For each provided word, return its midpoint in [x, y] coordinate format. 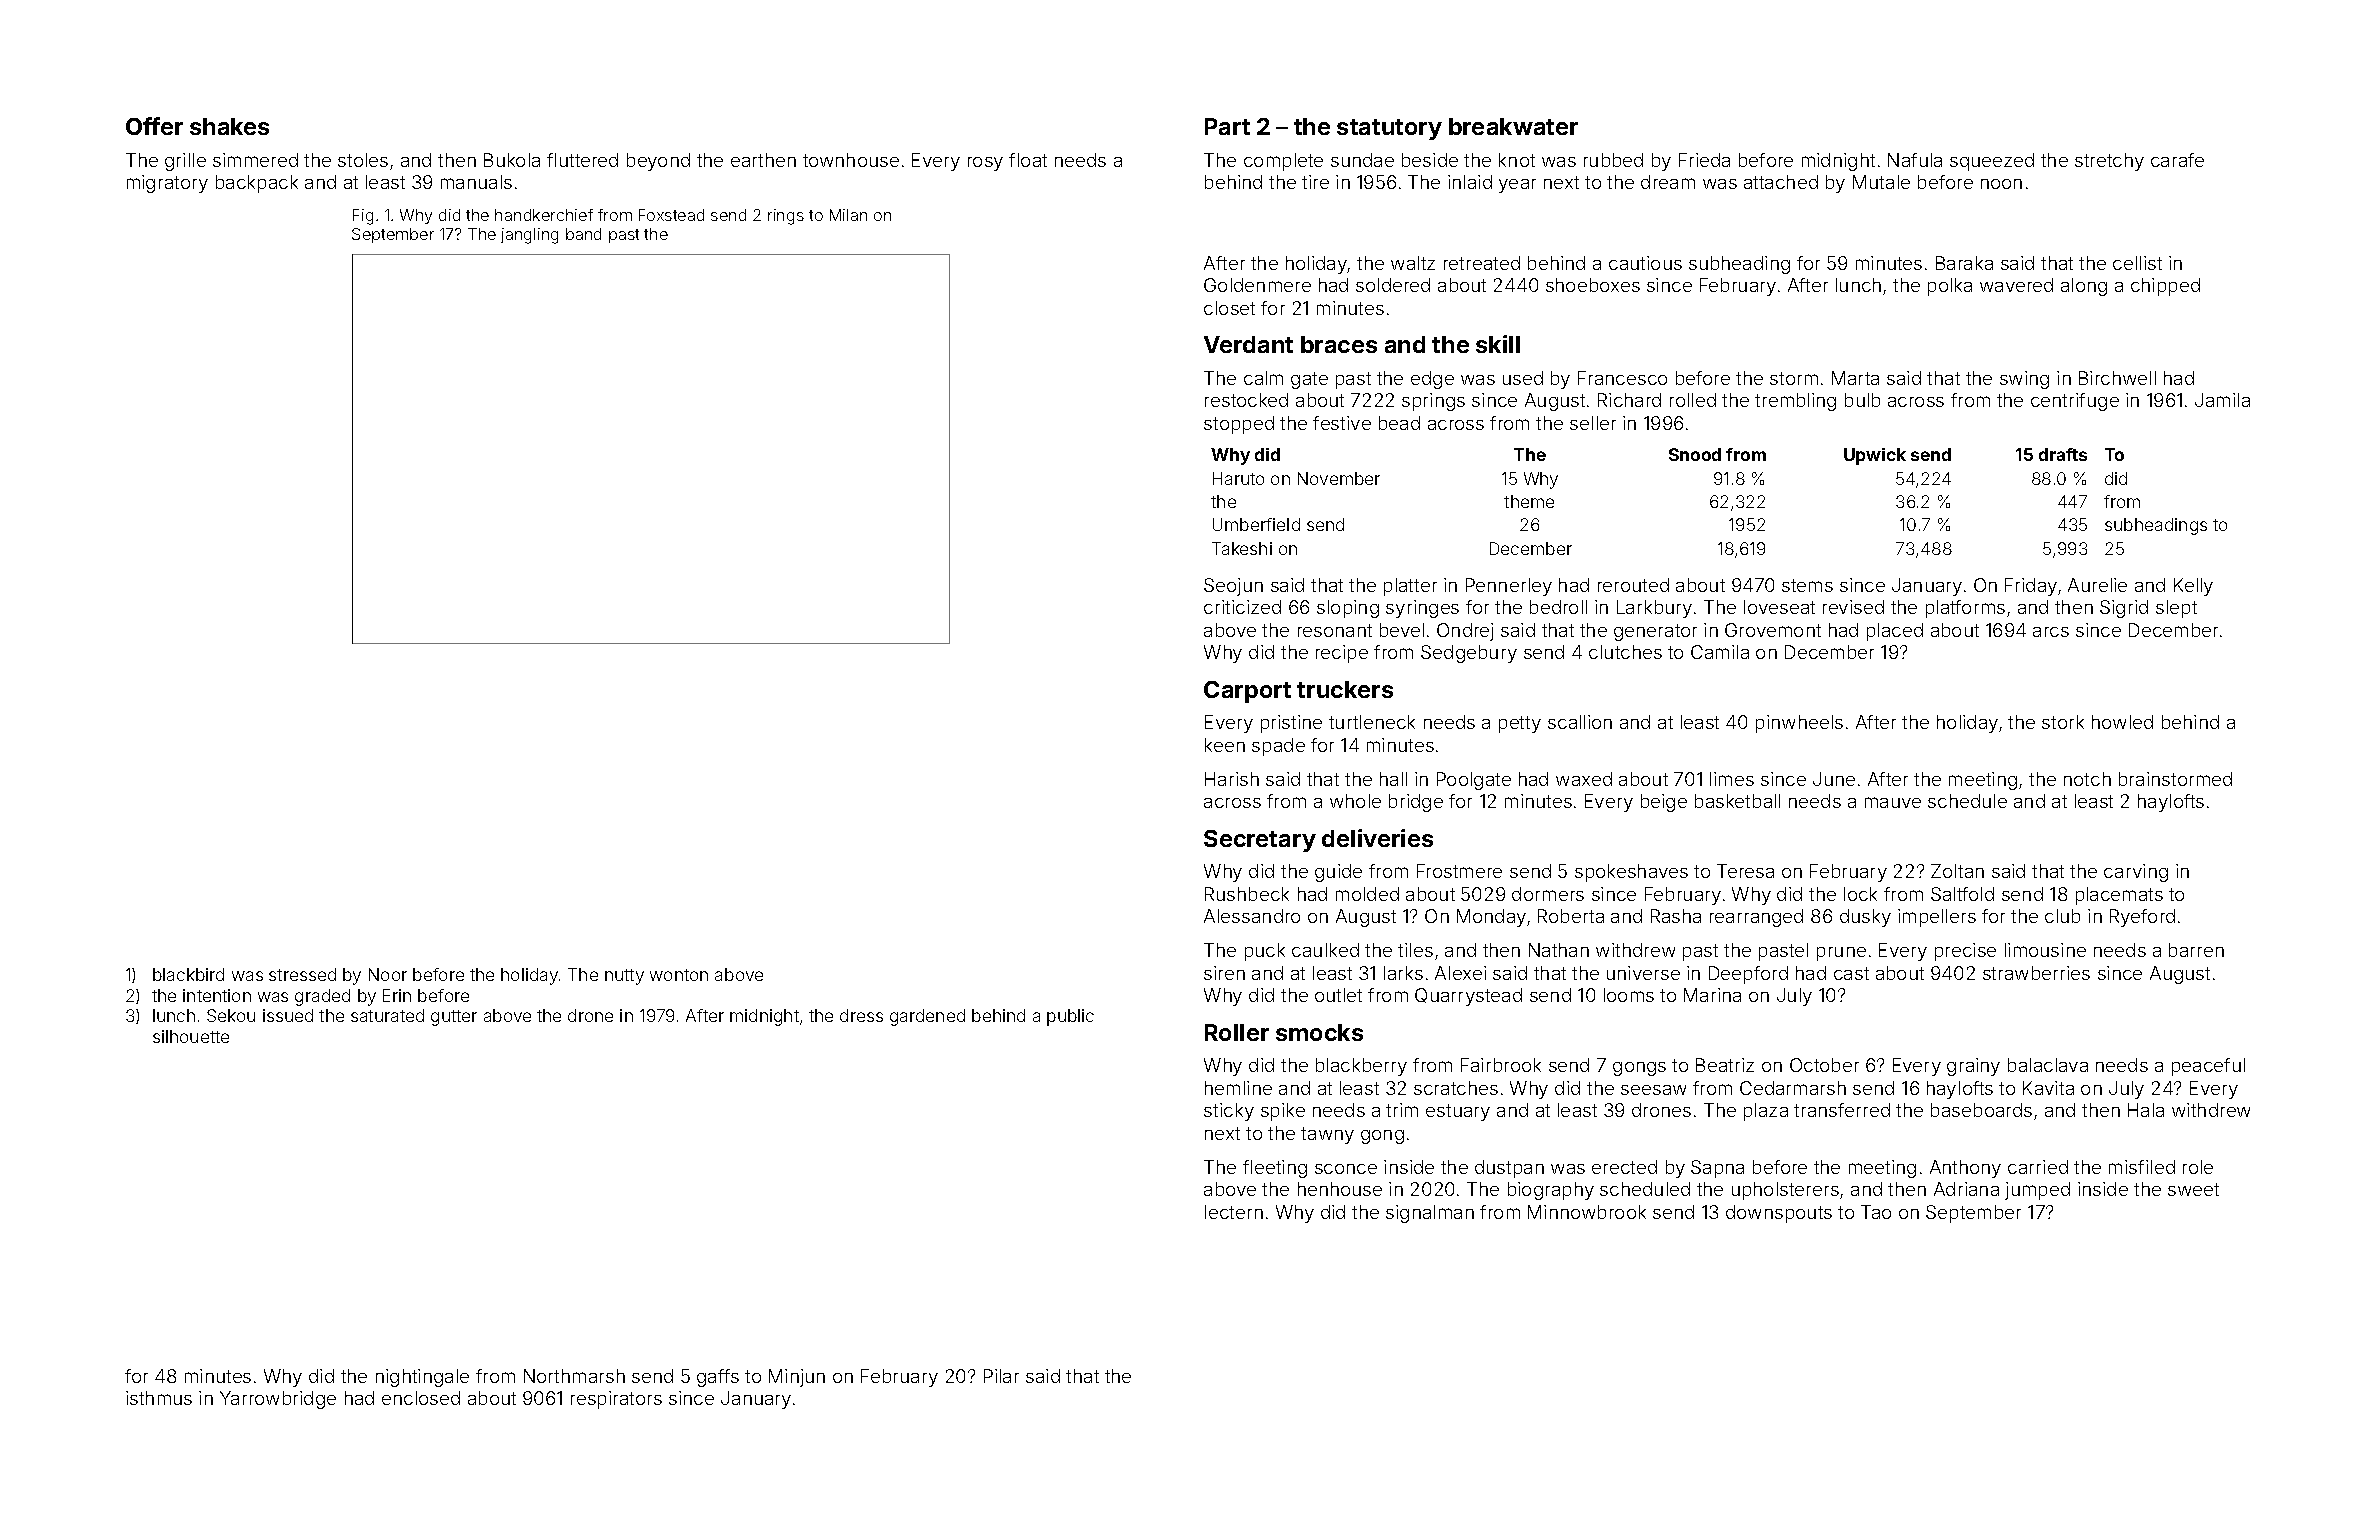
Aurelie [2097, 585]
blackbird [188, 974]
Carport [1247, 692]
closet [1229, 308]
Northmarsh [574, 1376]
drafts [2063, 454]
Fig [363, 217]
